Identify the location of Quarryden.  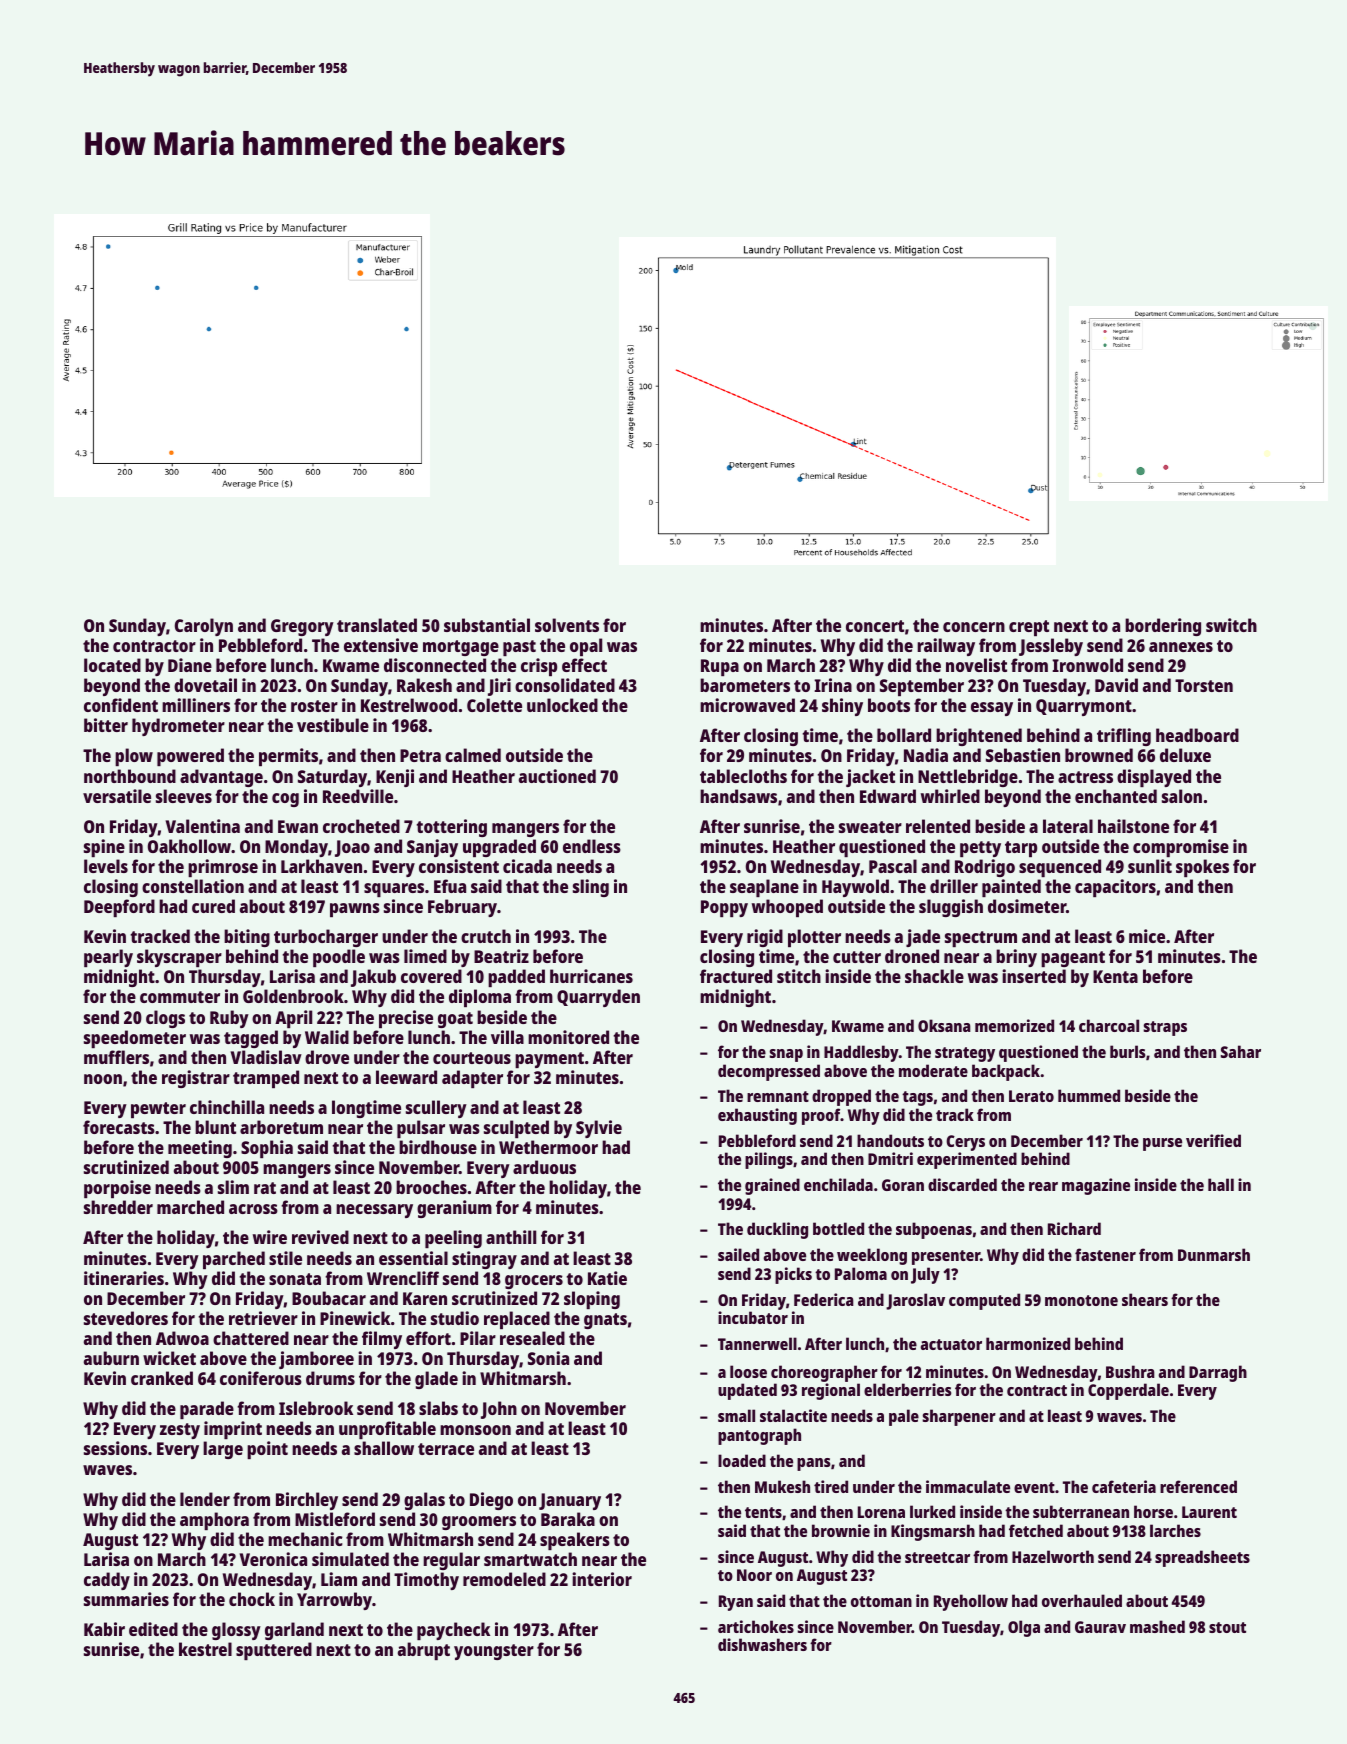
(598, 998).
